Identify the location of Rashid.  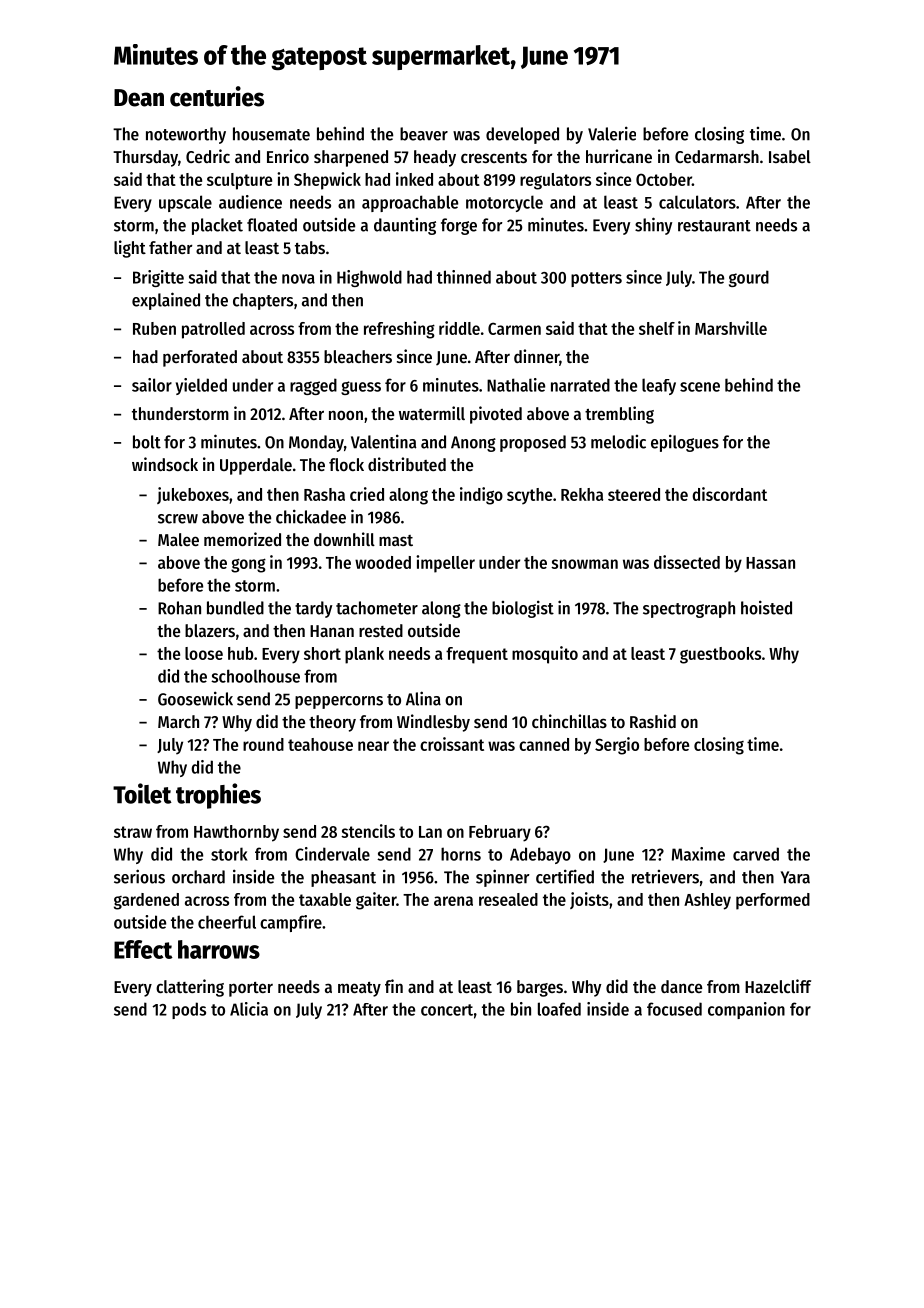
(653, 721).
